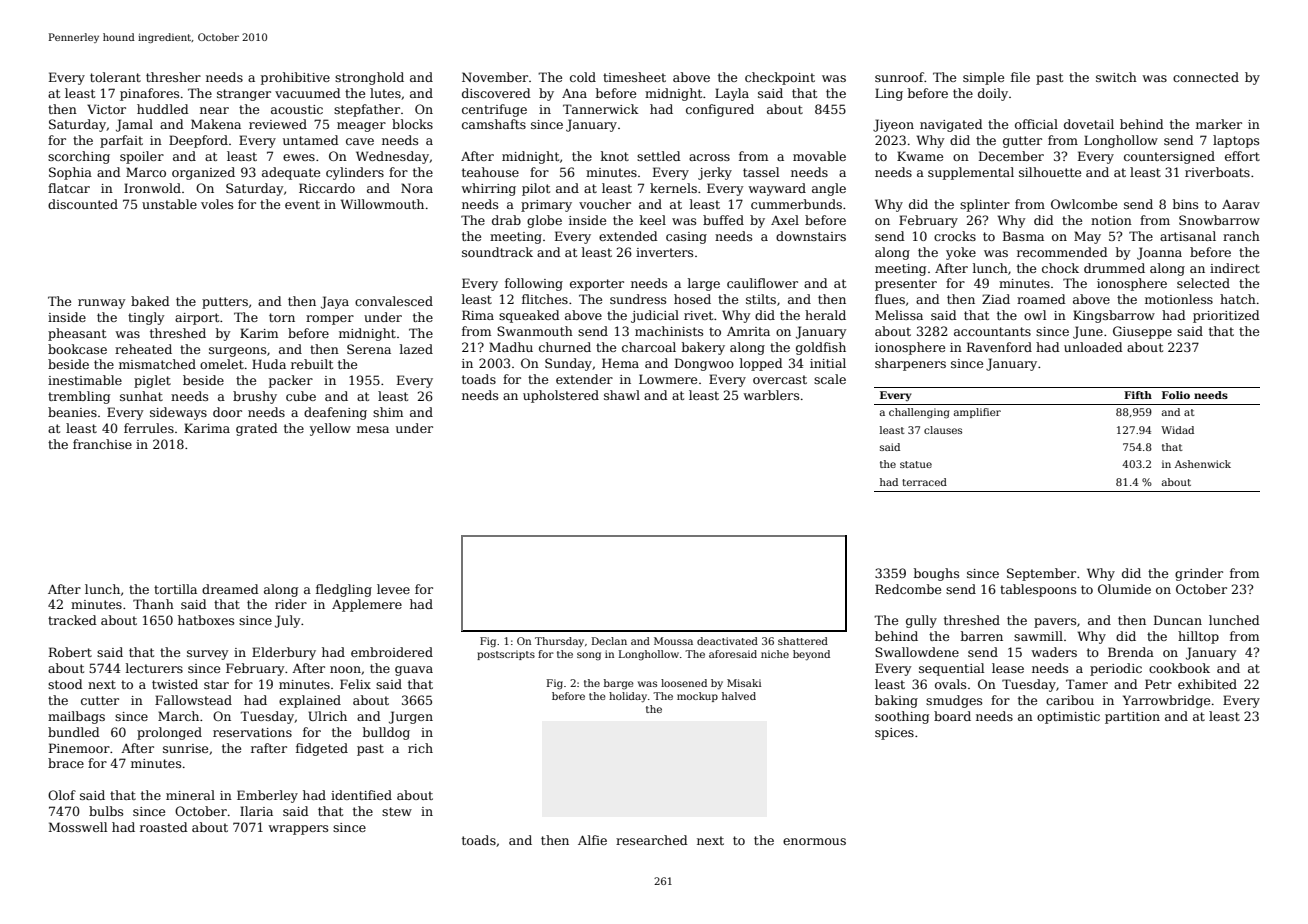 The width and height of the page is (1308, 924). I want to click on Jiyeon, so click(893, 125).
